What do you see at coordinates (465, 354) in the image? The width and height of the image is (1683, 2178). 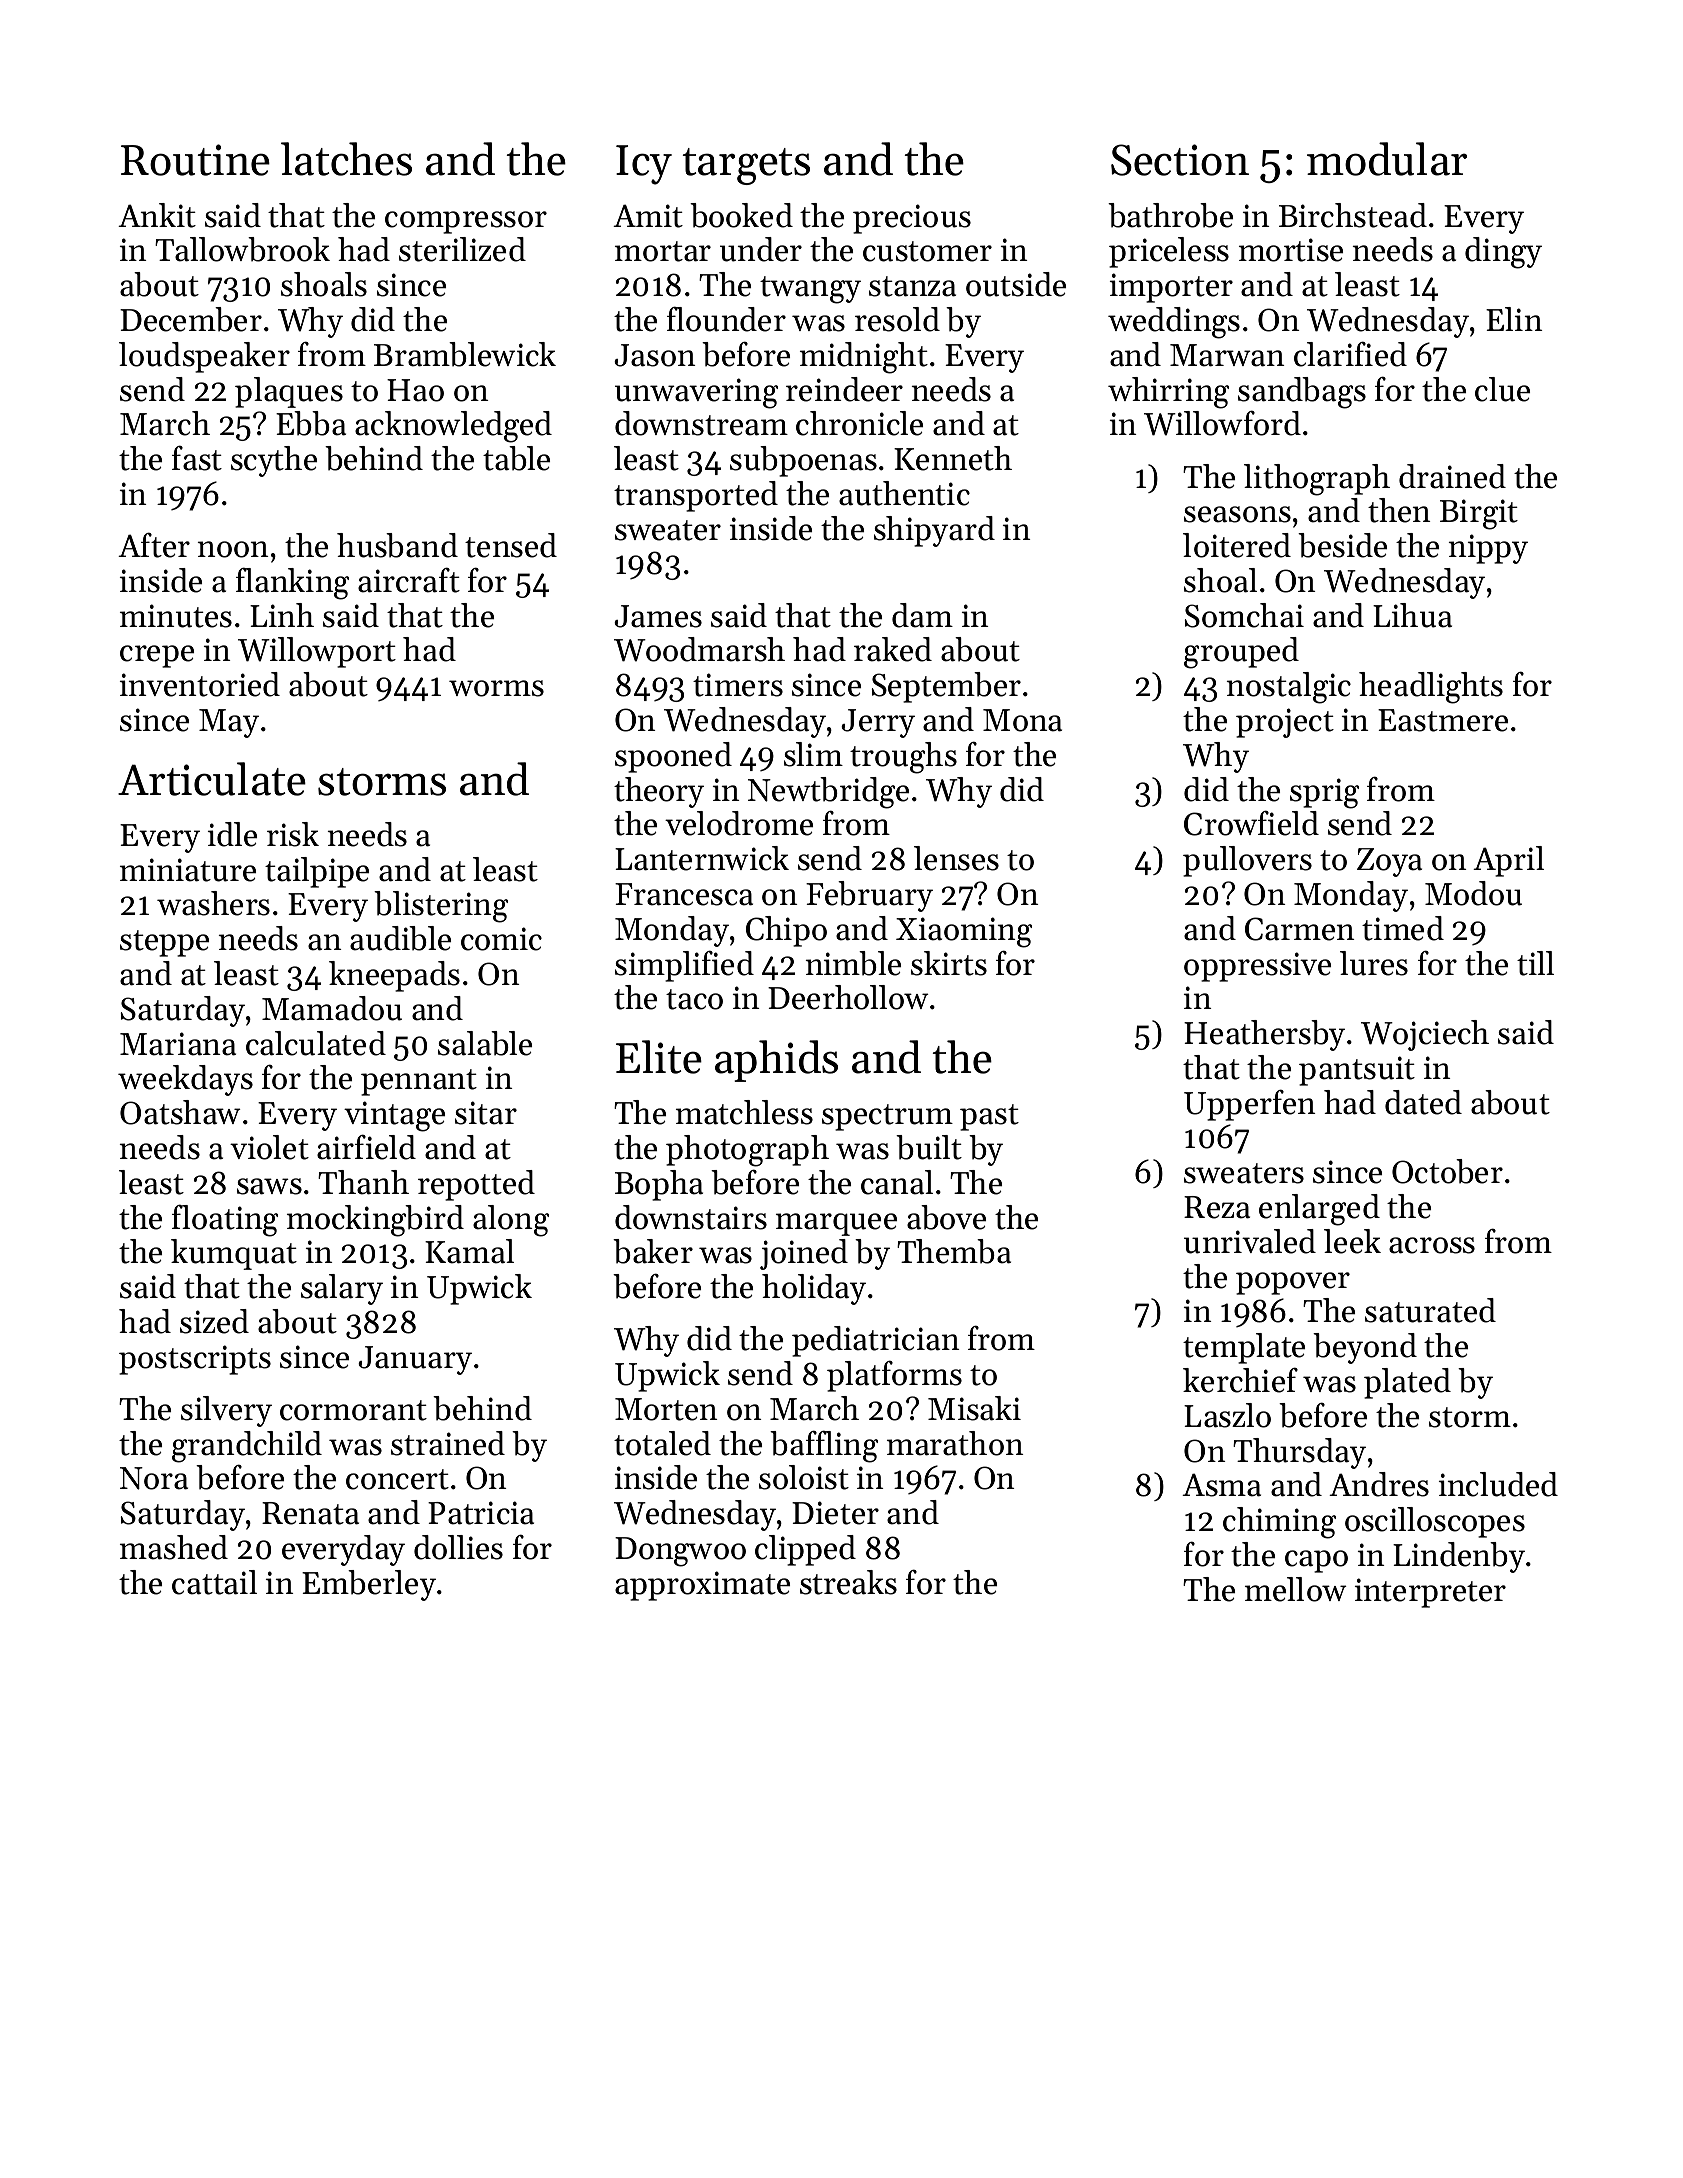 I see `Bramblewick` at bounding box center [465, 354].
